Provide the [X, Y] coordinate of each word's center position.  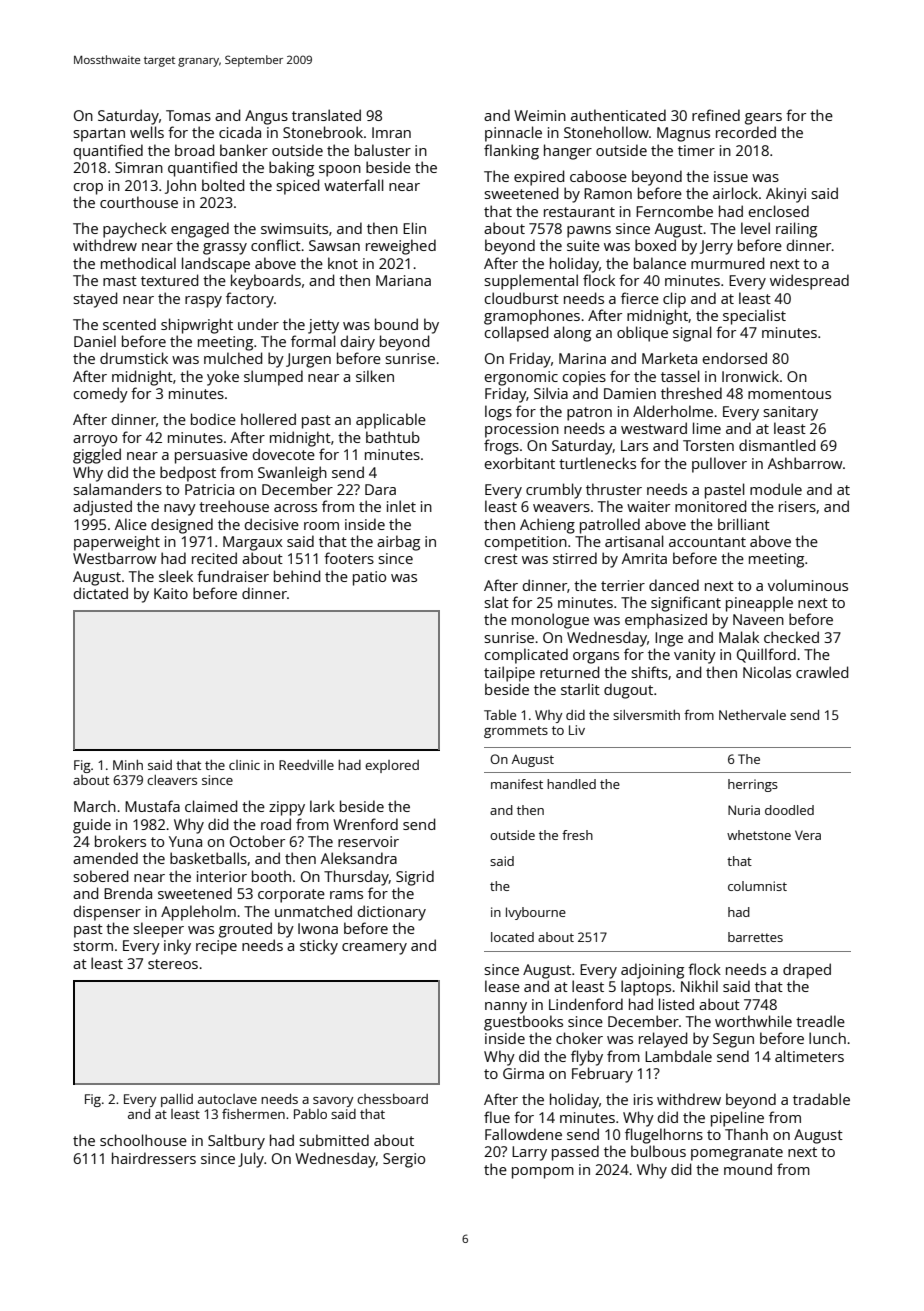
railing [796, 230]
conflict [276, 245]
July [251, 1160]
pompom [543, 1173]
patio [369, 578]
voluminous [808, 585]
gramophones [532, 317]
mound [748, 1169]
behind [297, 576]
